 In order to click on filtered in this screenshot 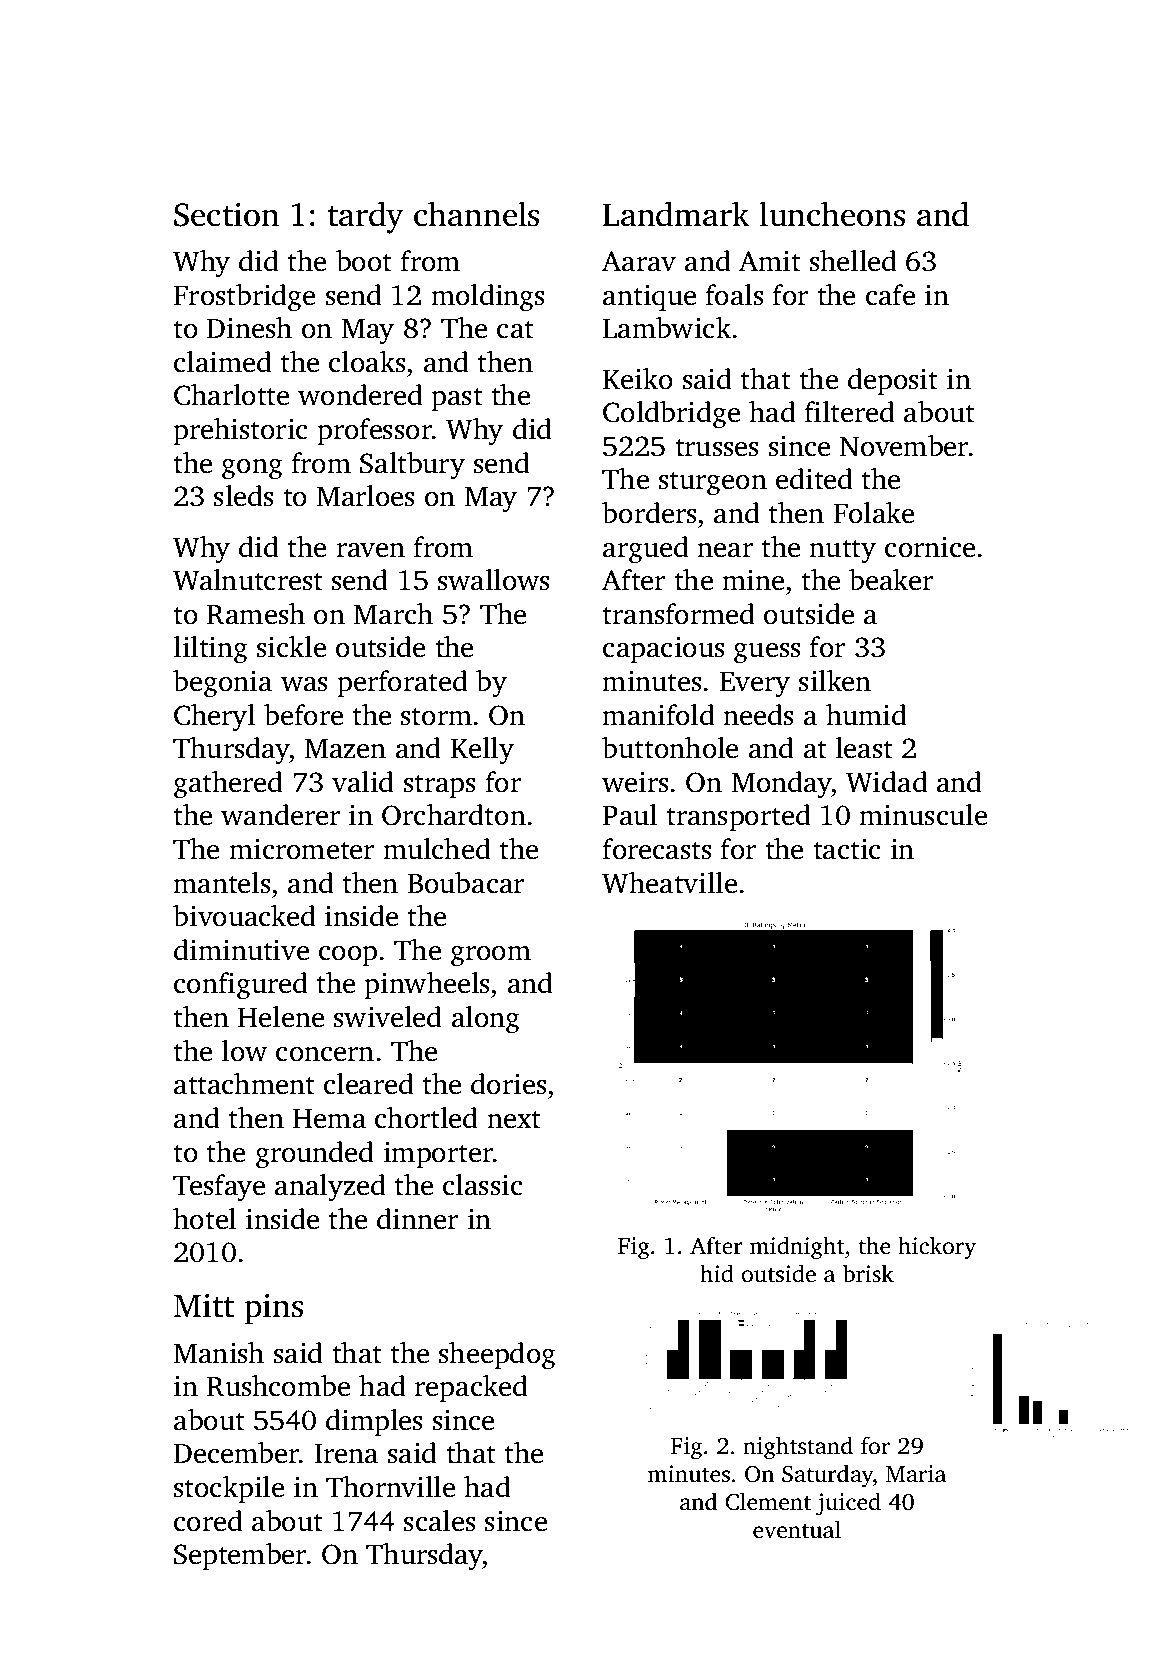, I will do `click(850, 412)`.
